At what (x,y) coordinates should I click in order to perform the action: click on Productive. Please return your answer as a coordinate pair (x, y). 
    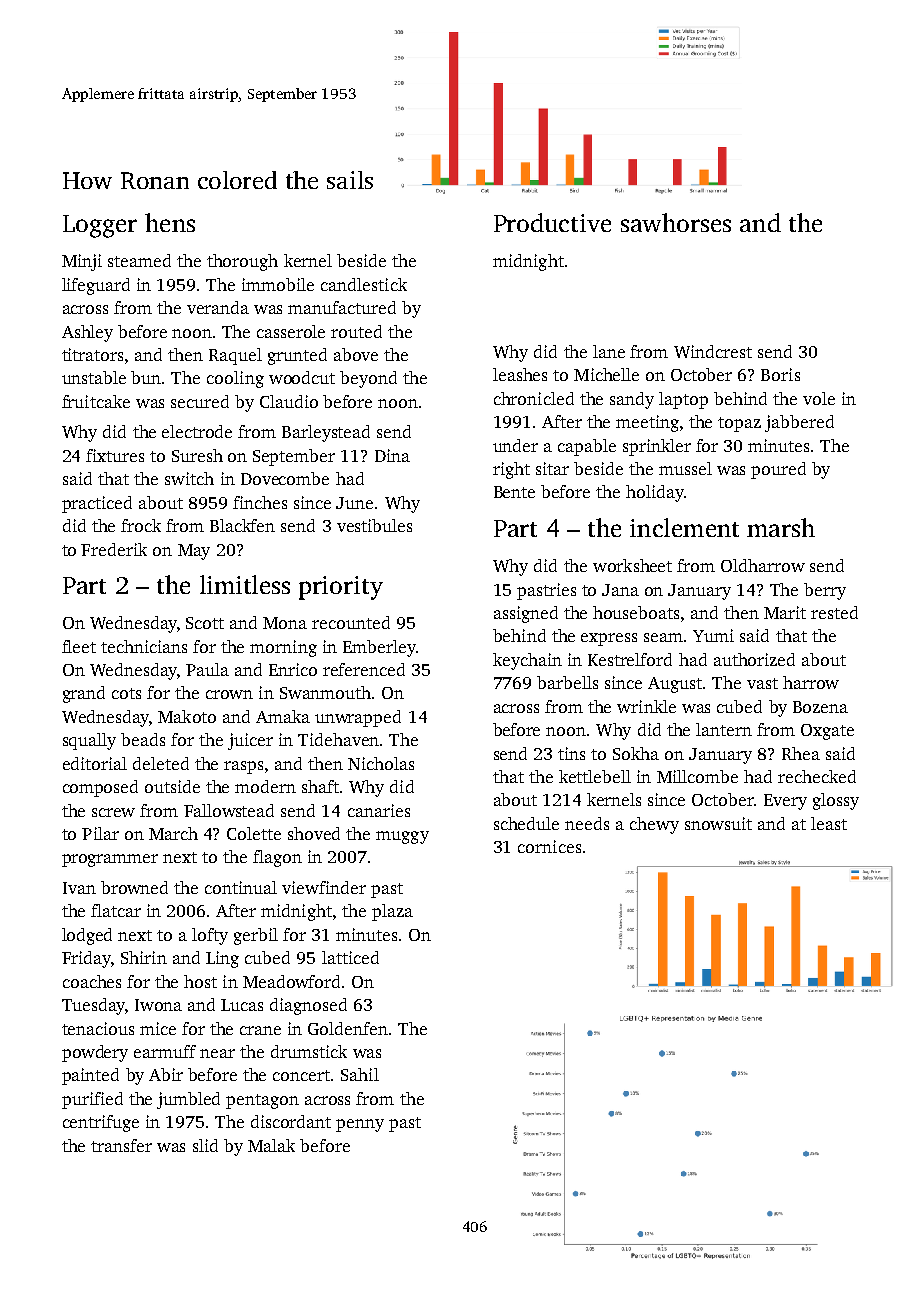
    Looking at the image, I should click on (552, 222).
